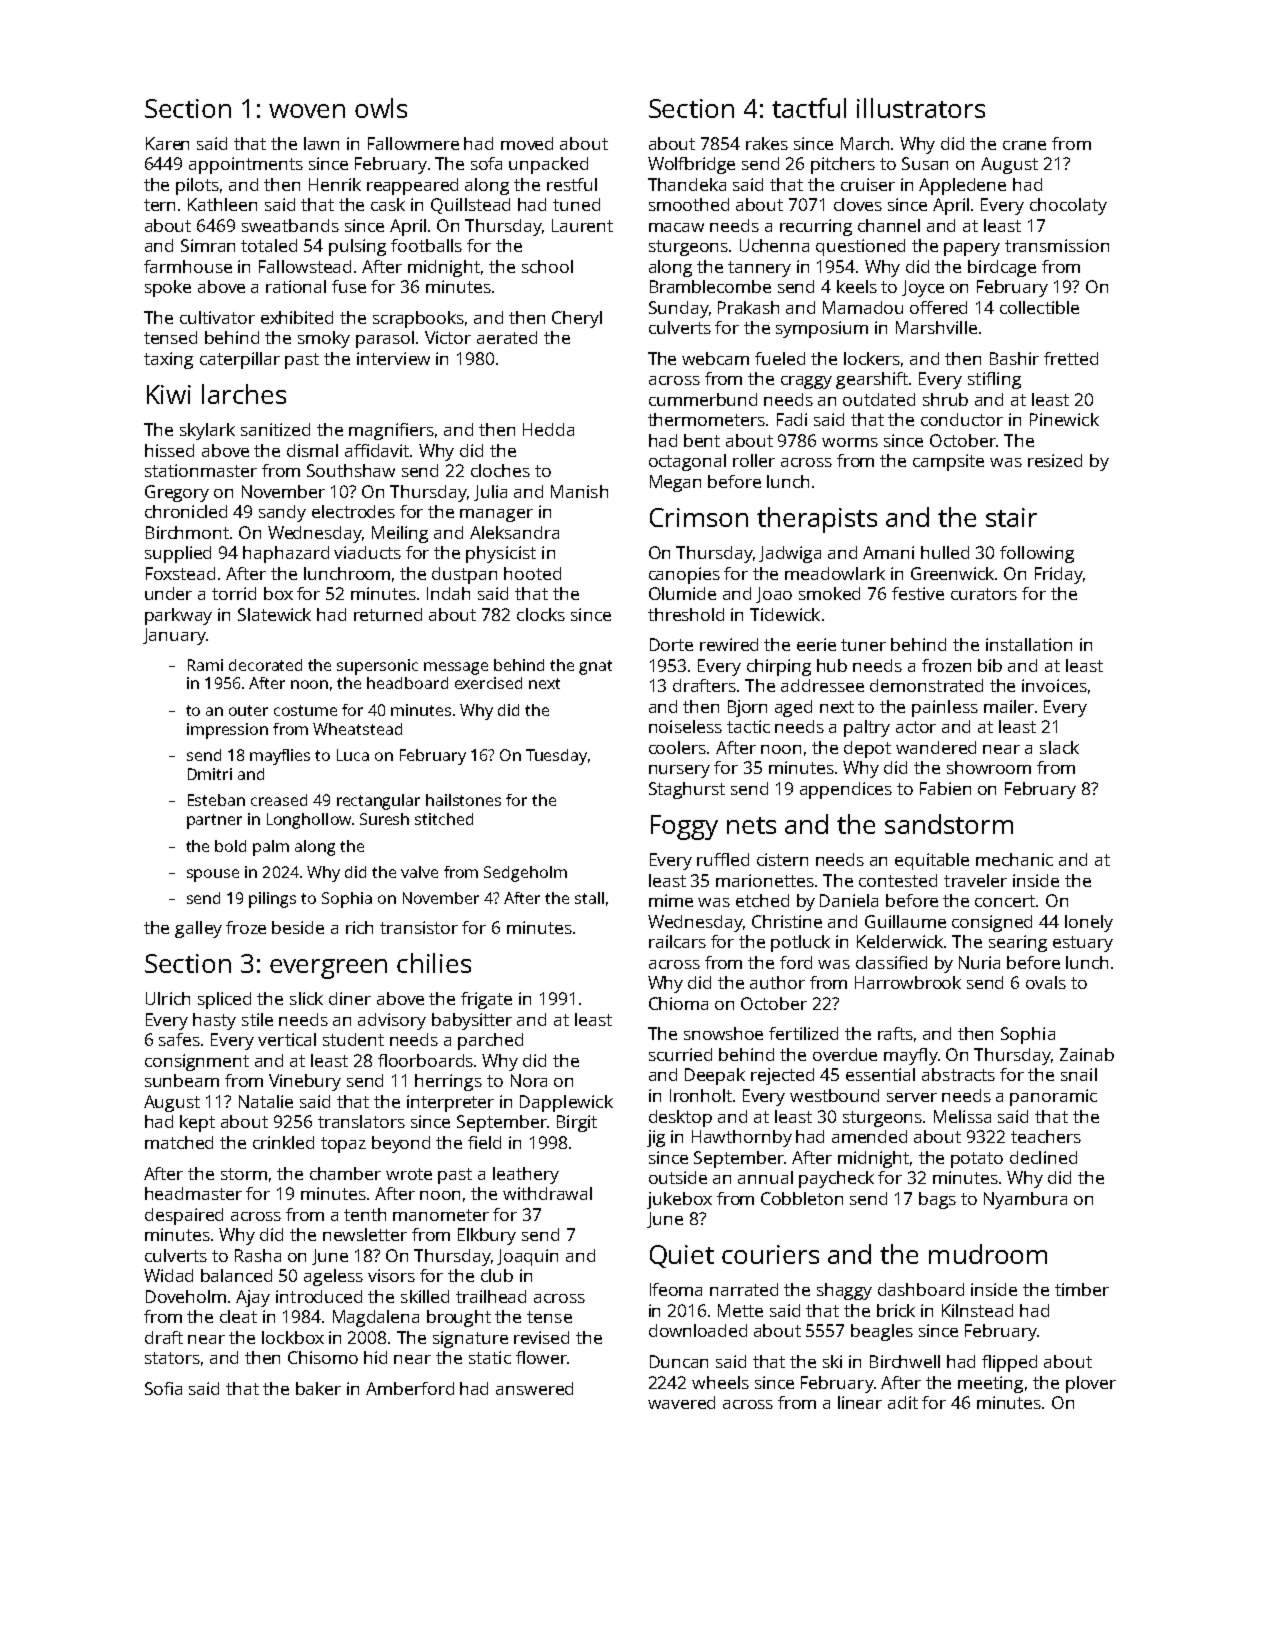  I want to click on frigate, so click(486, 1000).
